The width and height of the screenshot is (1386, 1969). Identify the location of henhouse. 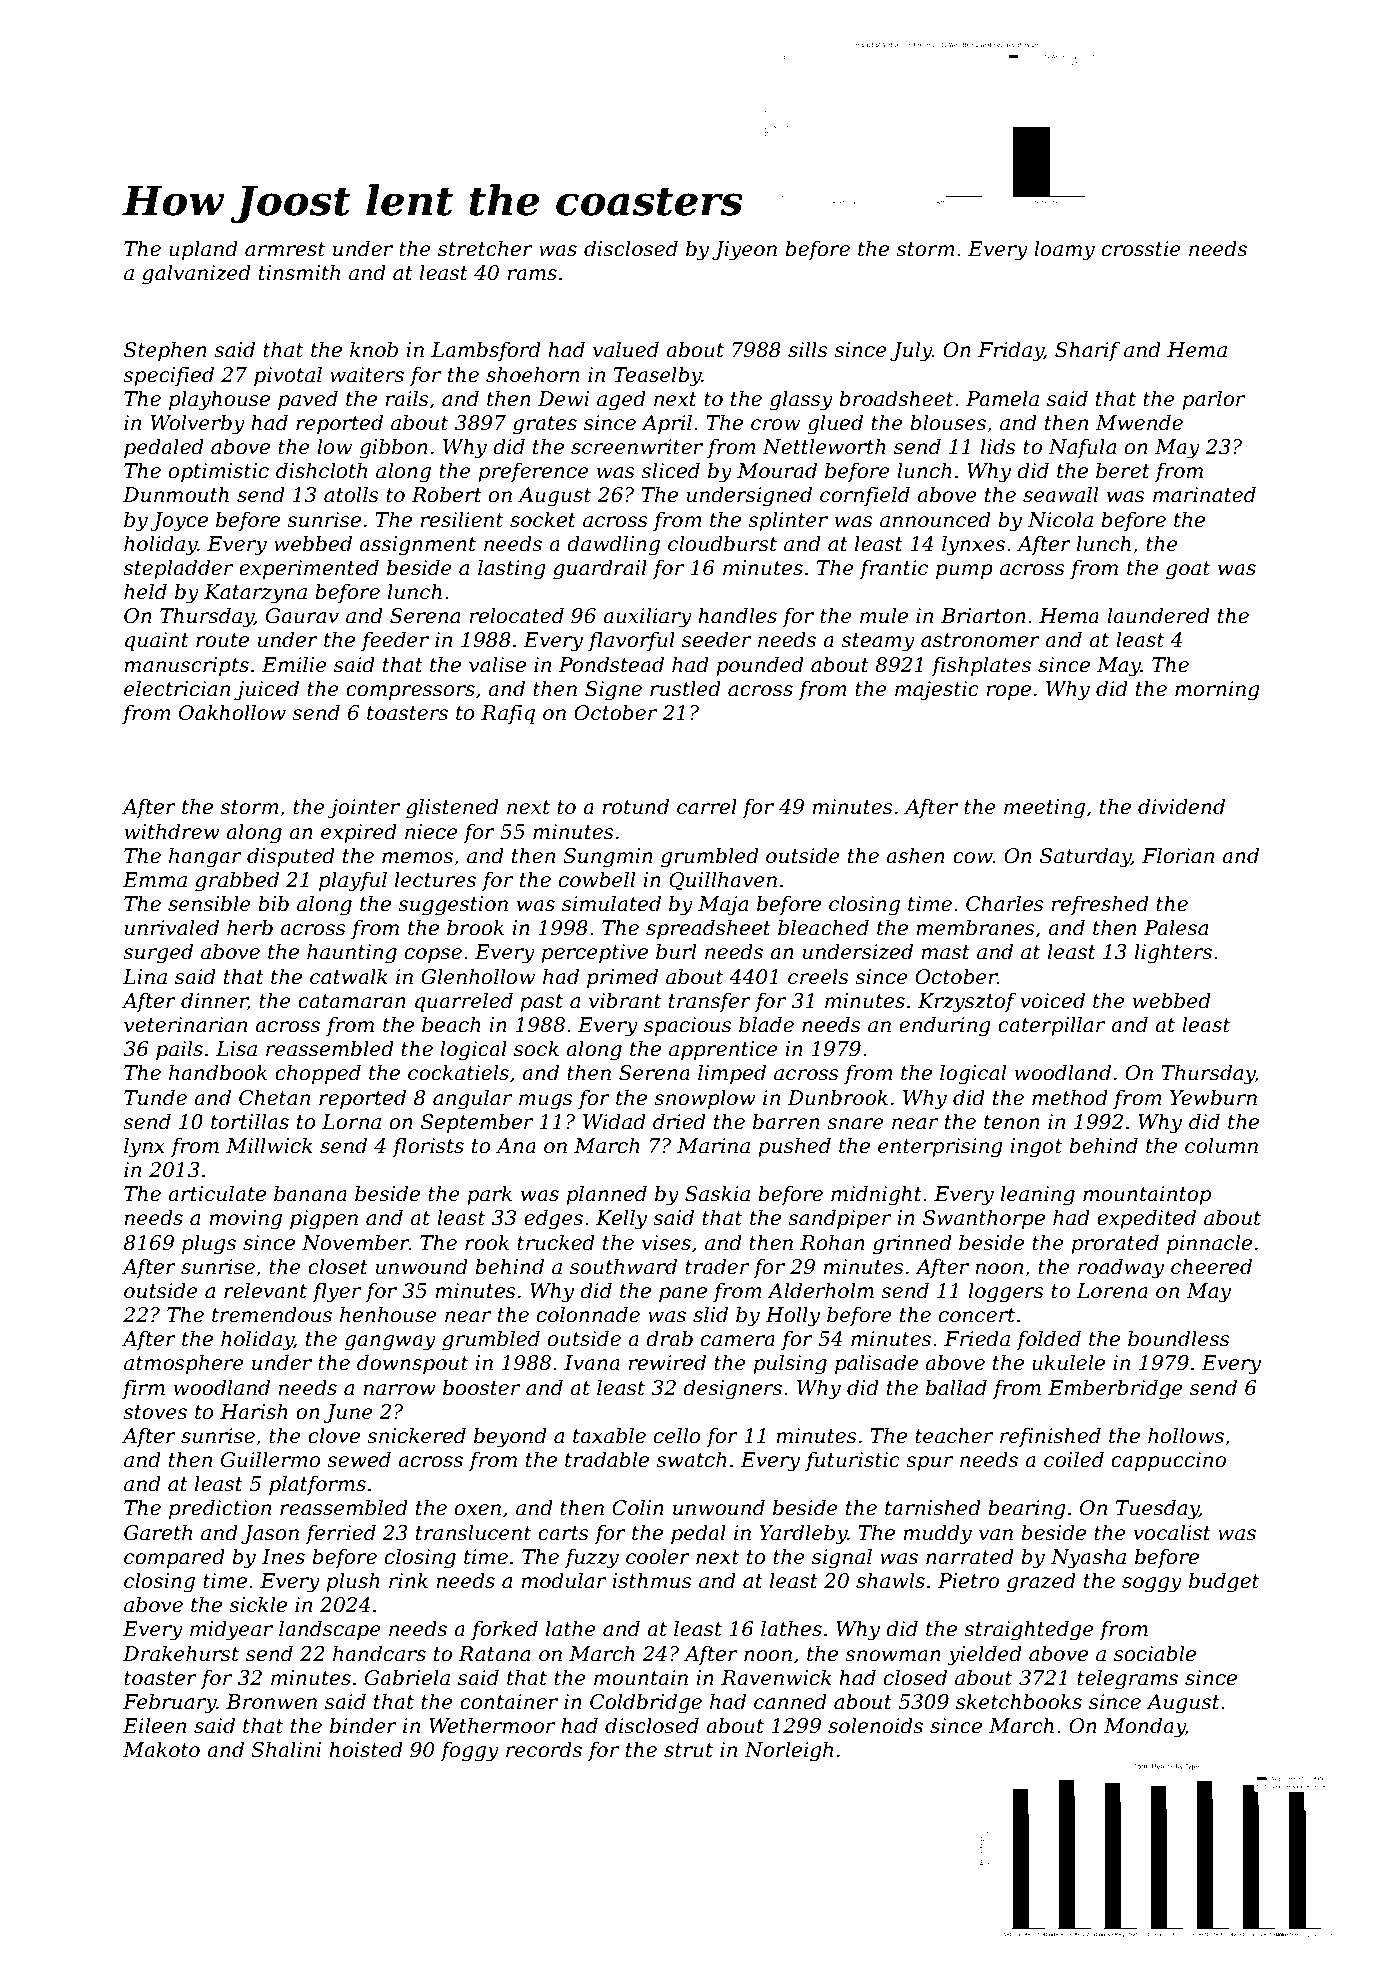
(388, 1314).
